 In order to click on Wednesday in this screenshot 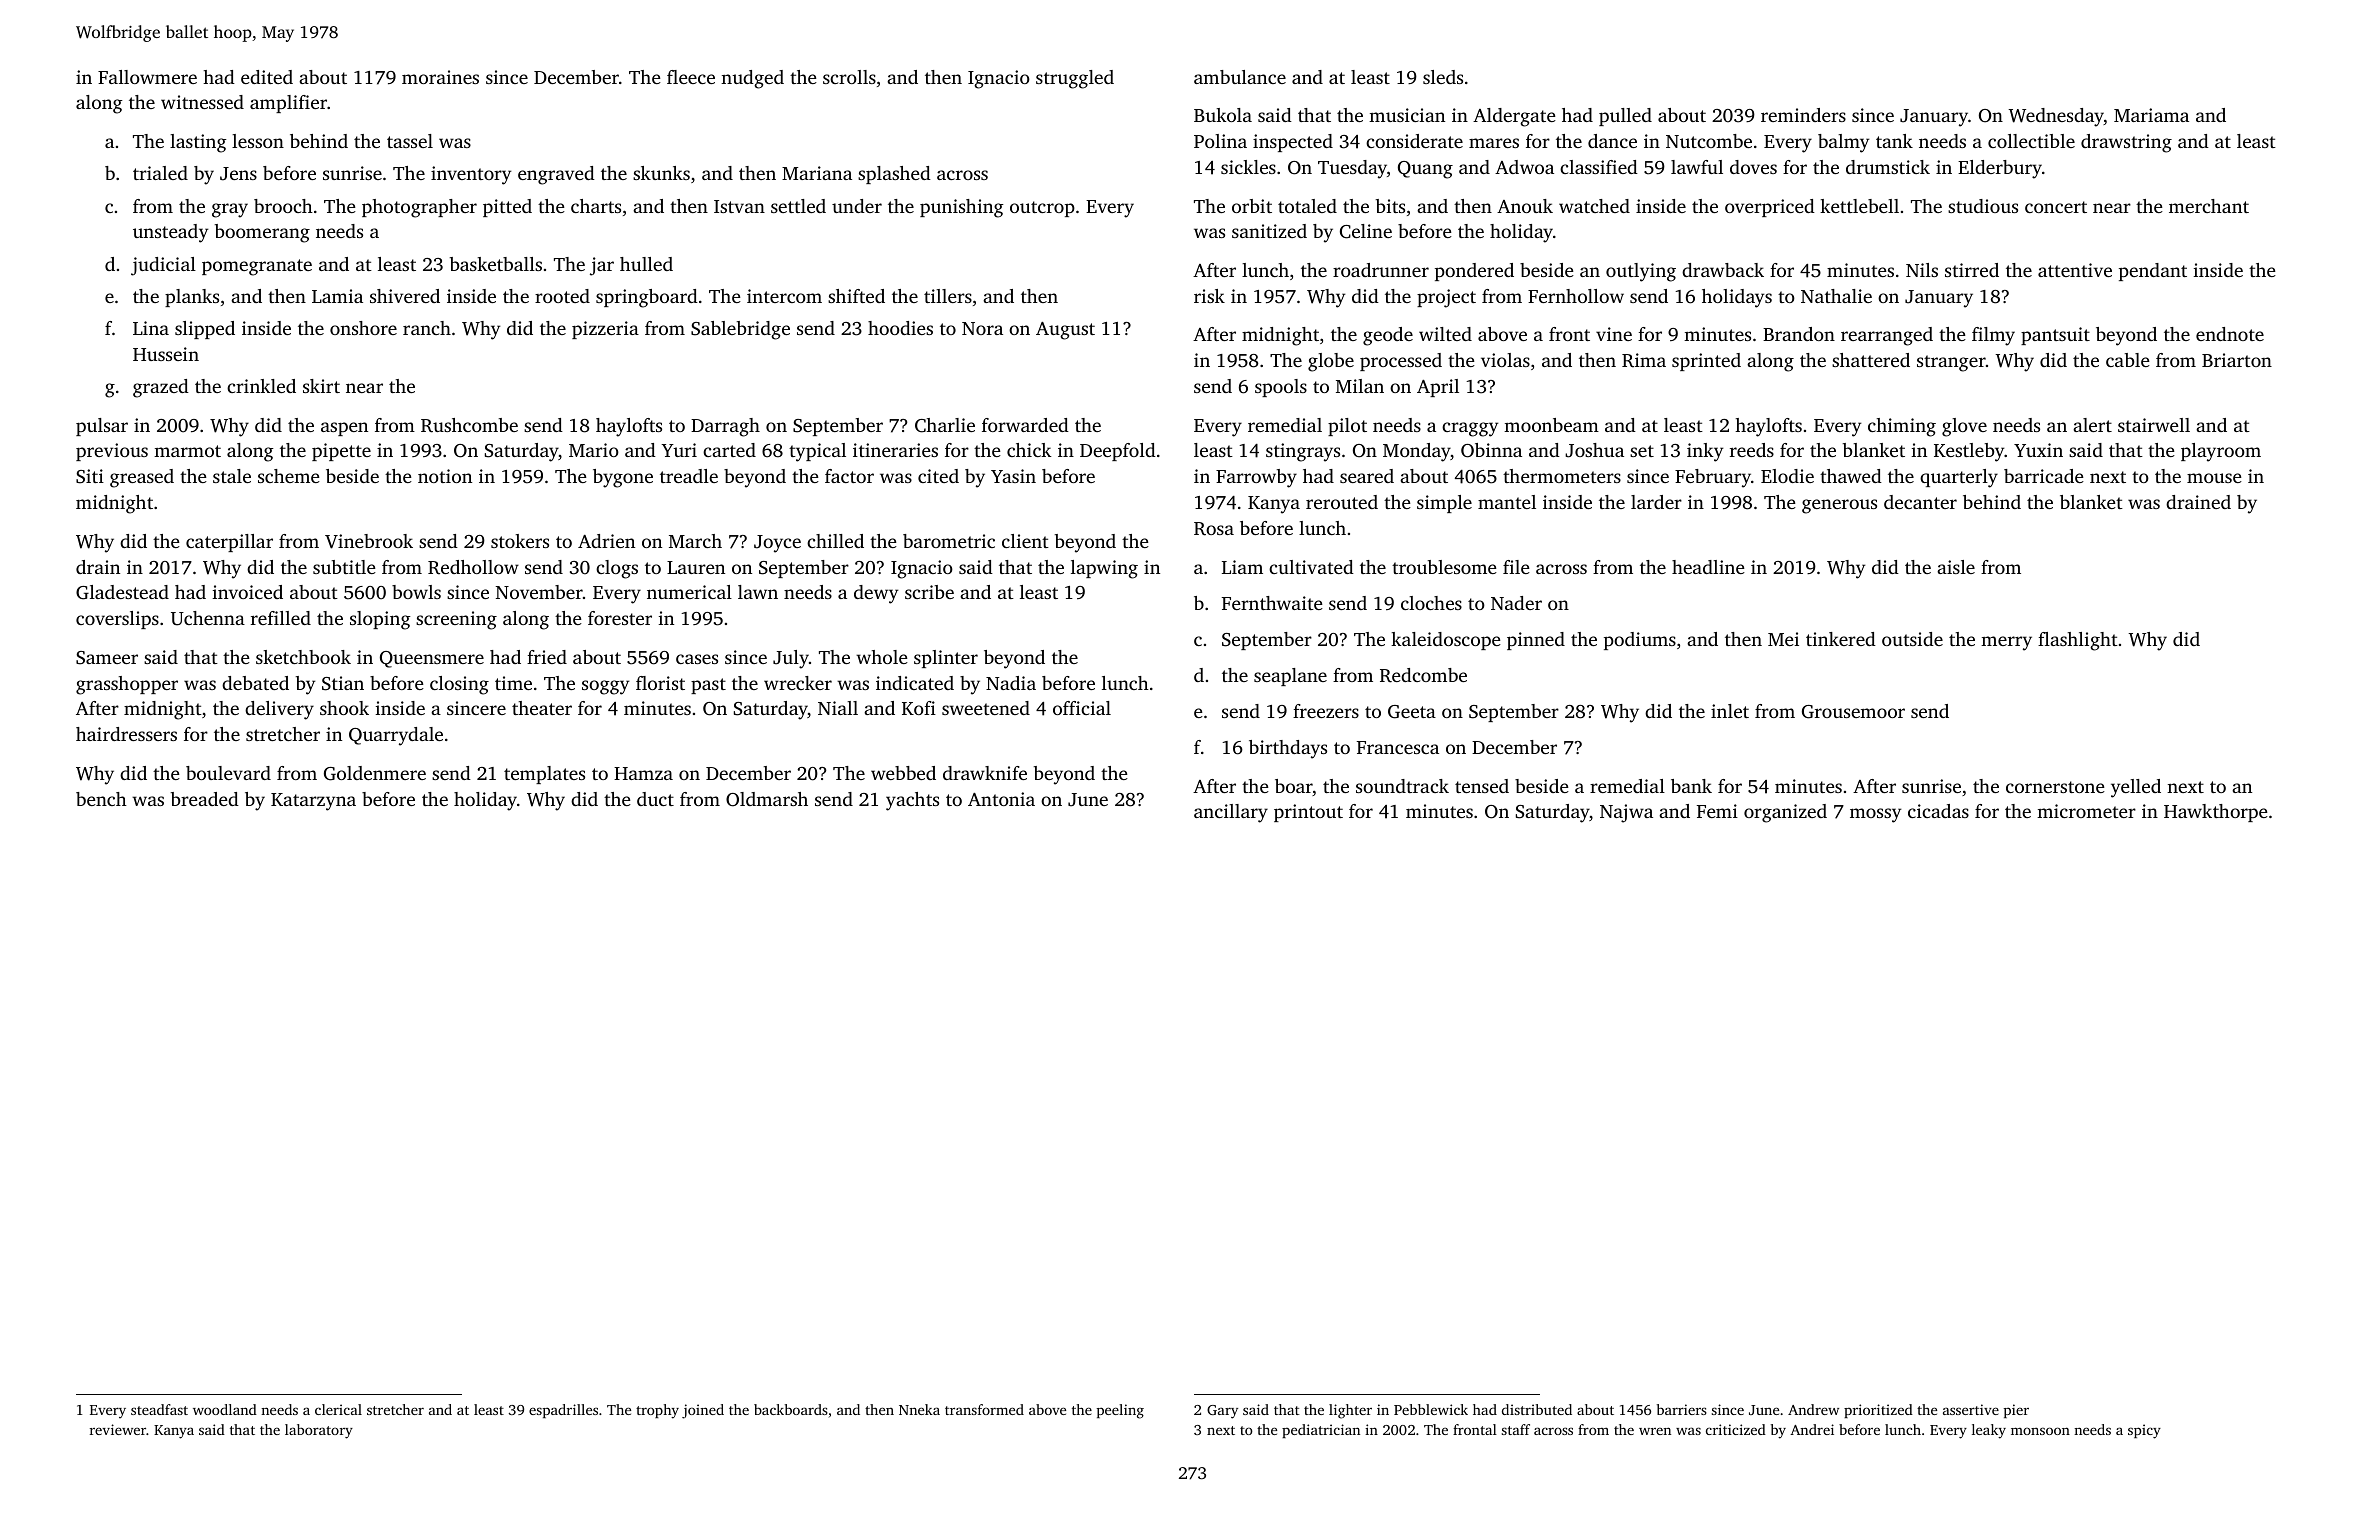, I will do `click(2056, 117)`.
